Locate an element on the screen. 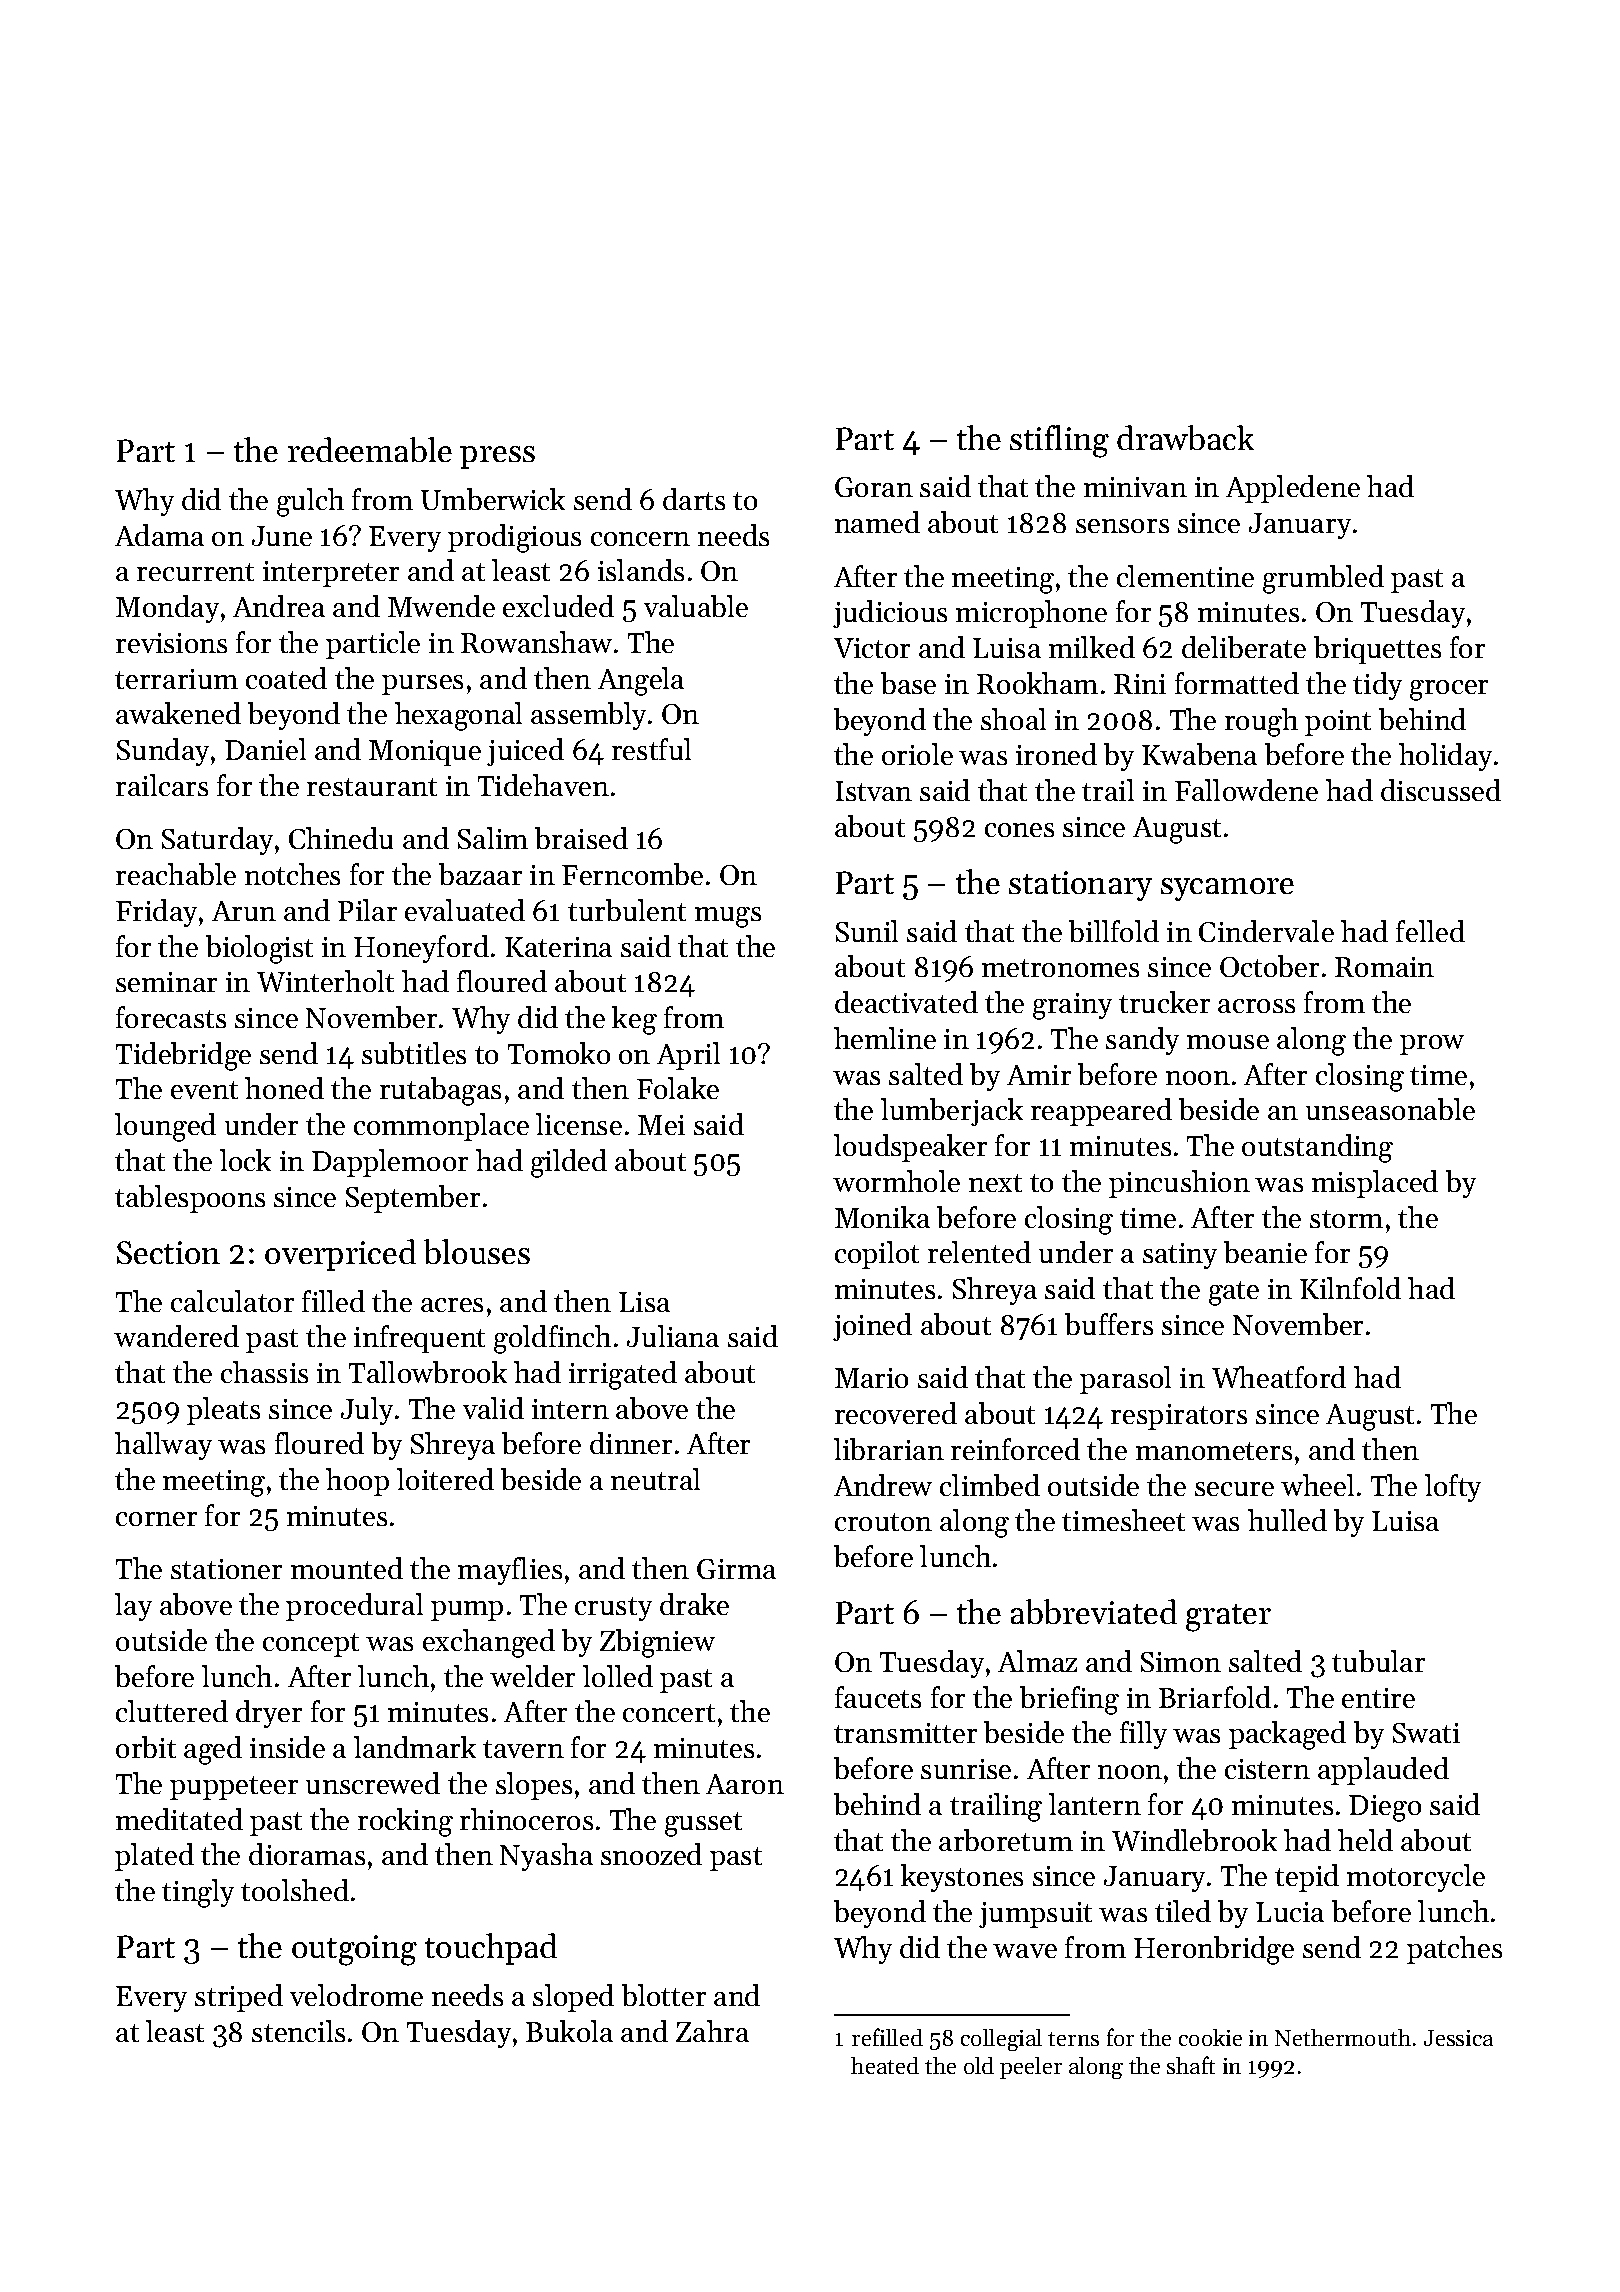 The image size is (1620, 2292). Sunil is located at coordinates (867, 931).
